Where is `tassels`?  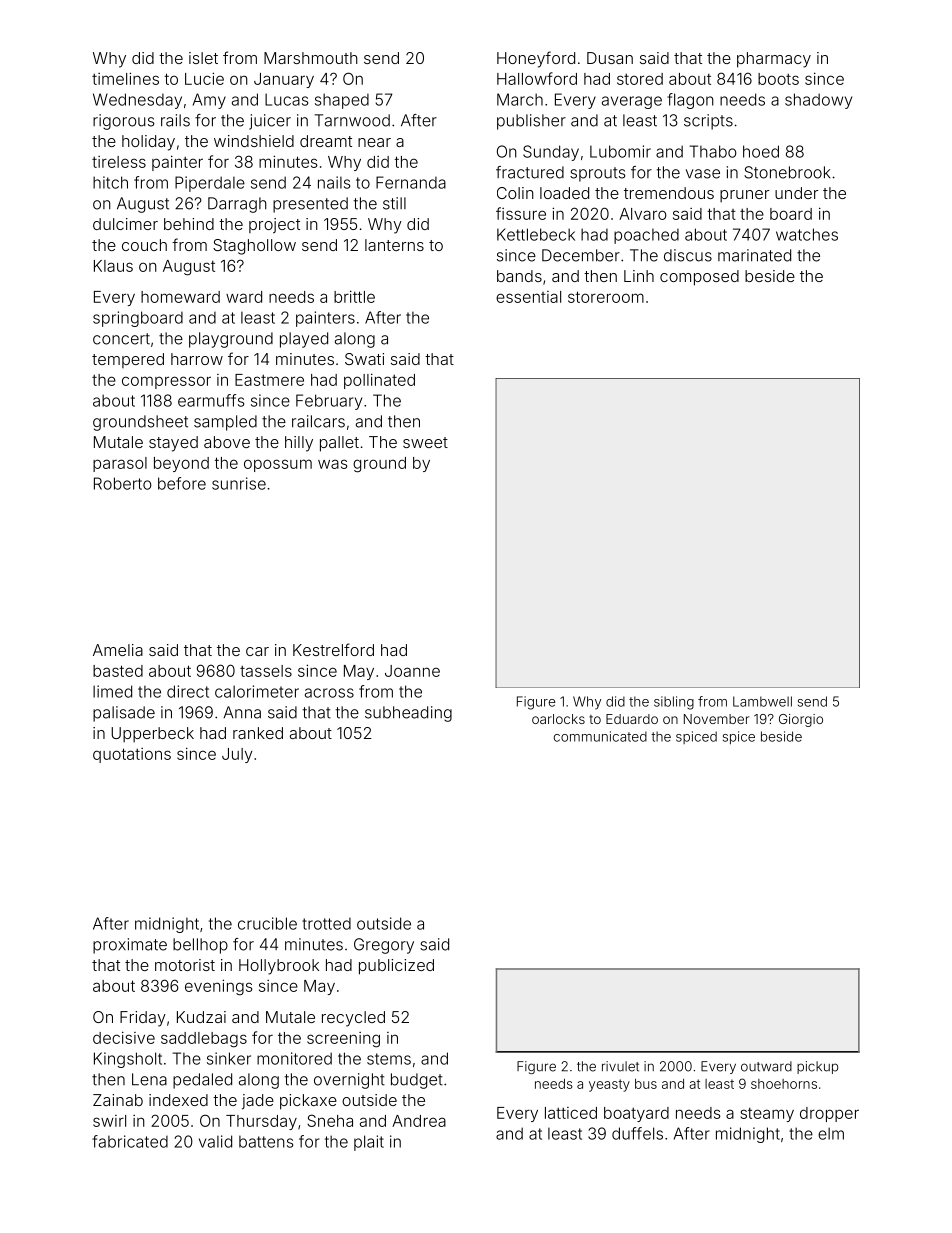
tassels is located at coordinates (266, 671).
